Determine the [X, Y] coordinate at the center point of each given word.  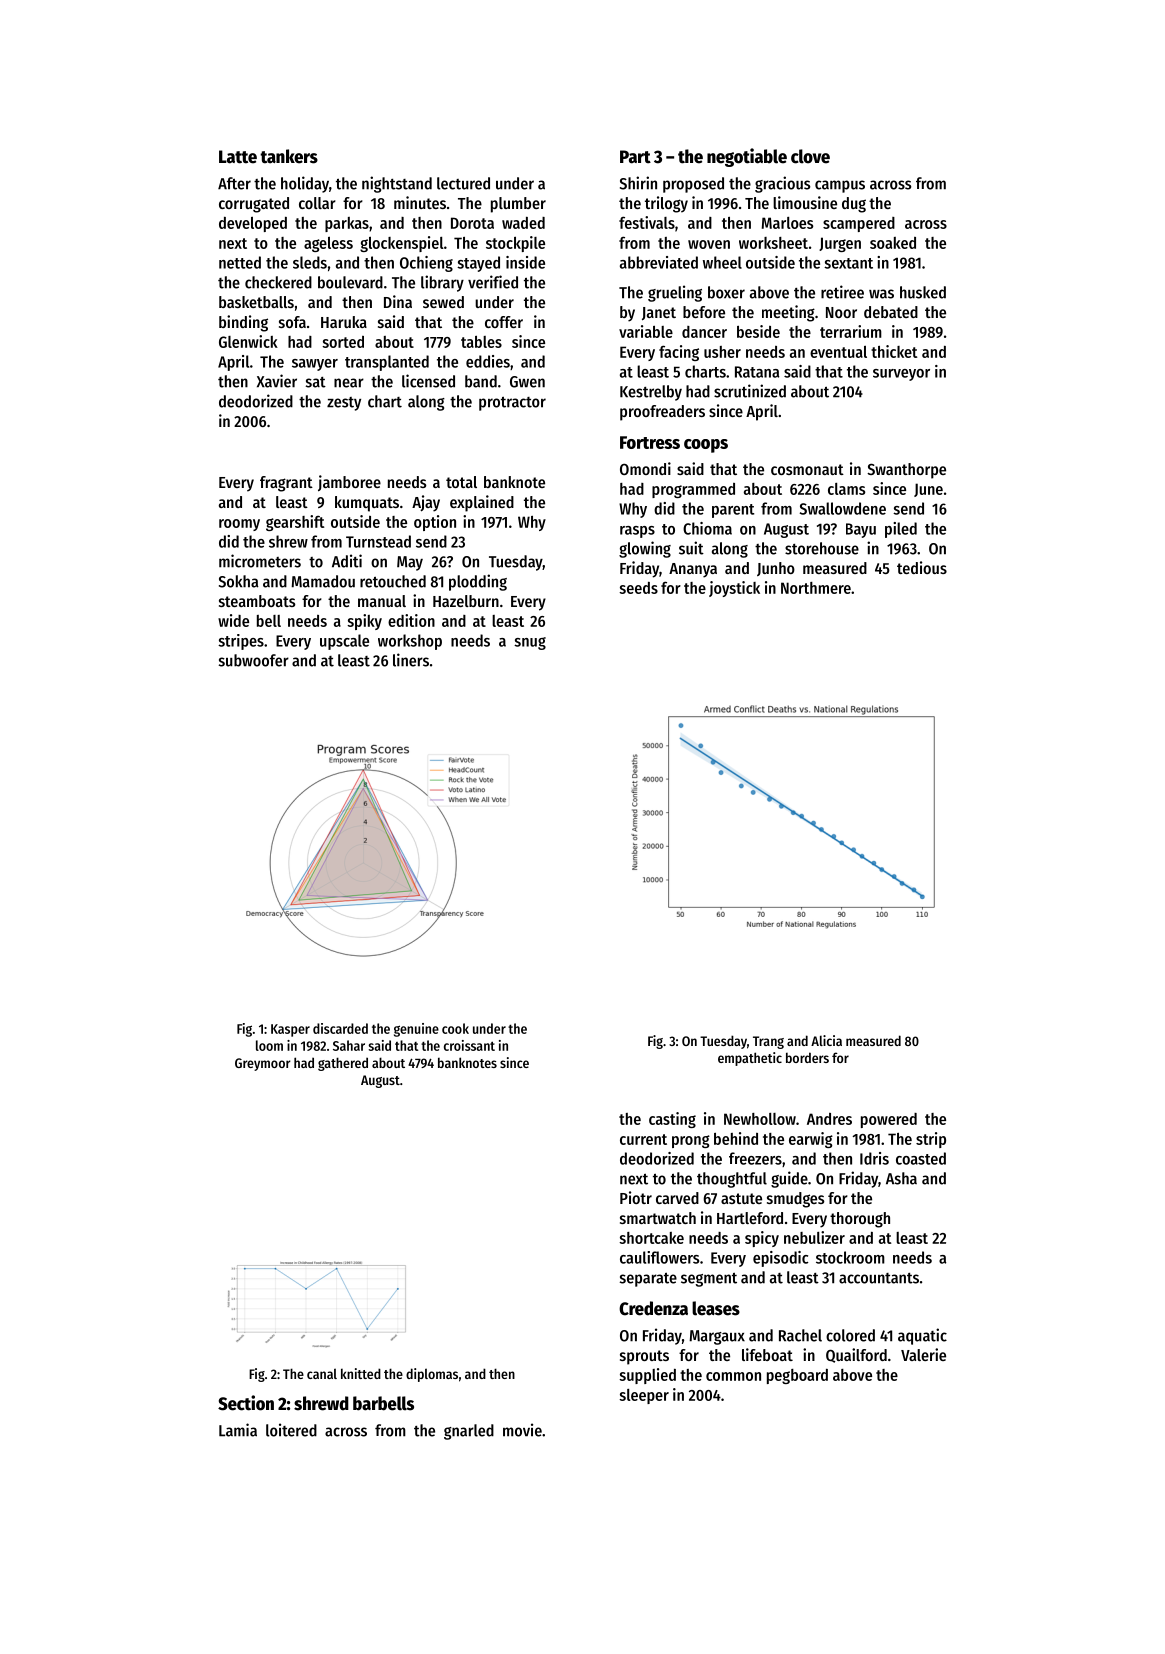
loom [269, 1045]
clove [810, 156]
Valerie [923, 1354]
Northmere [816, 588]
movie [522, 1430]
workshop [410, 642]
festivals [647, 222]
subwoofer [254, 660]
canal [322, 1373]
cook [455, 1028]
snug [530, 643]
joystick [734, 589]
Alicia [826, 1040]
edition [411, 620]
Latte [238, 157]
